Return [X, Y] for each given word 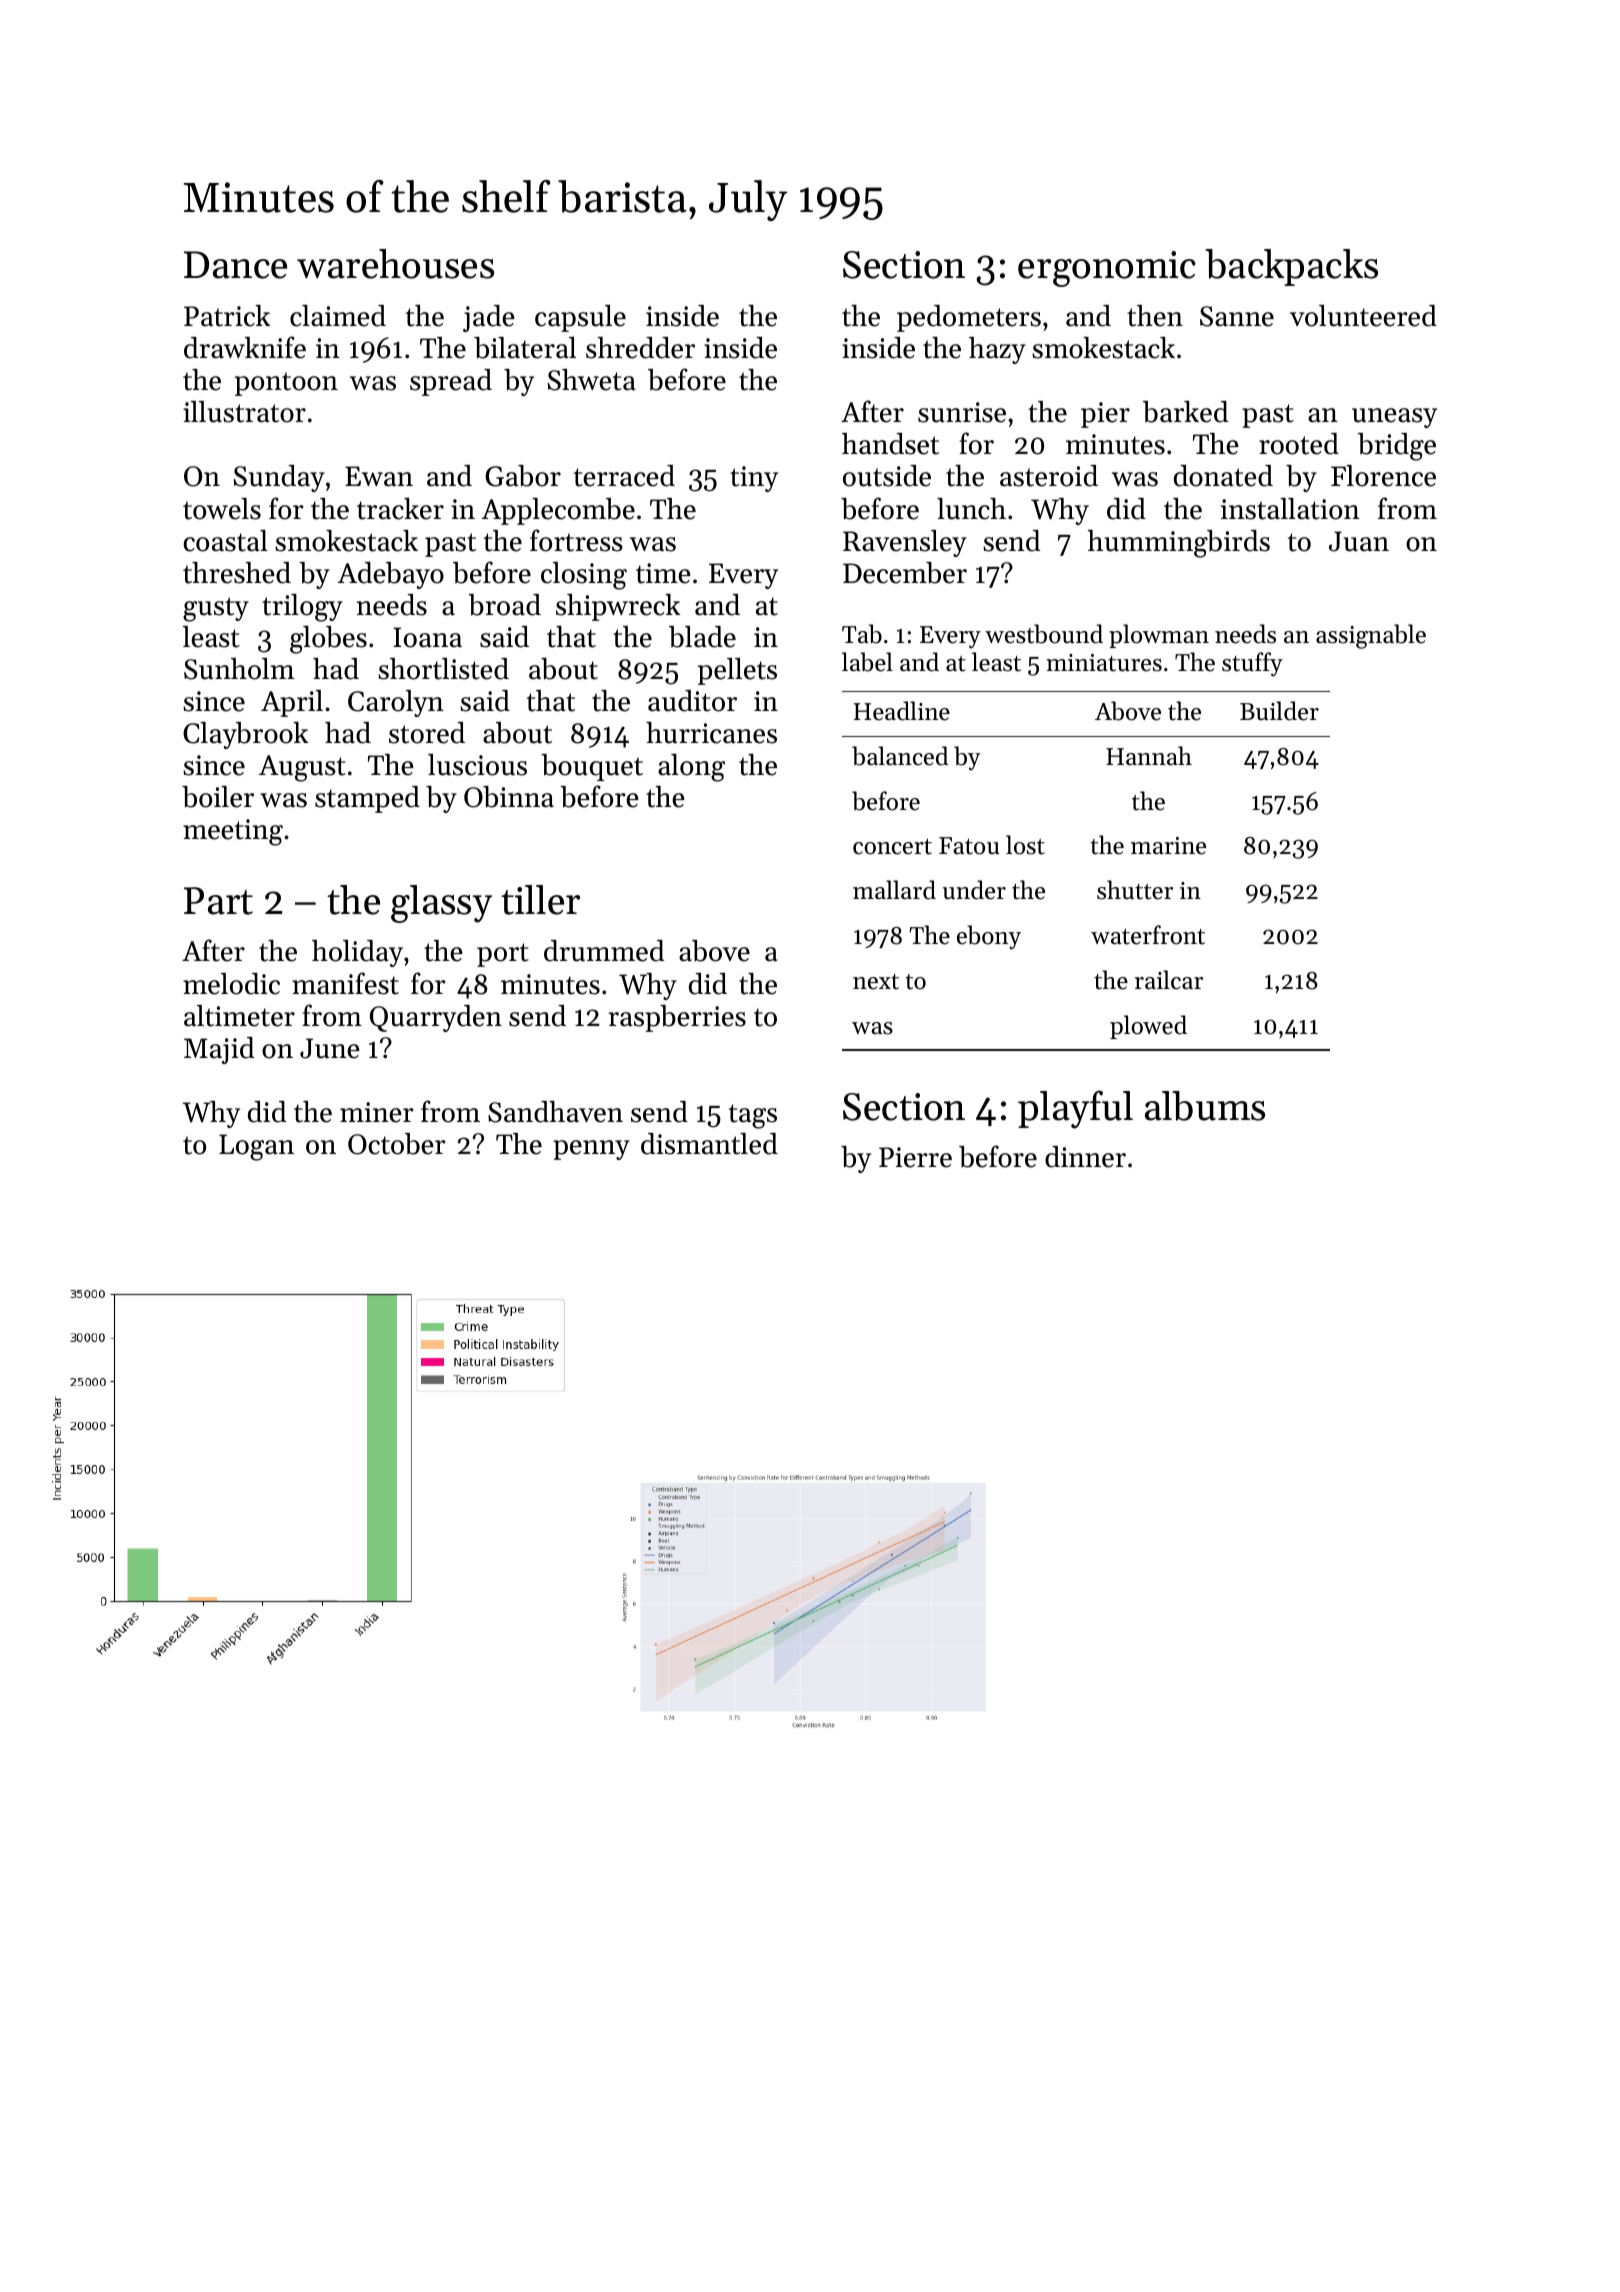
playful [1075, 1109]
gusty [216, 609]
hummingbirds [1179, 544]
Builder [1279, 711]
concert [892, 847]
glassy [442, 904]
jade [489, 318]
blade [702, 637]
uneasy [1394, 418]
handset [890, 444]
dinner [1085, 1157]
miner [377, 1112]
